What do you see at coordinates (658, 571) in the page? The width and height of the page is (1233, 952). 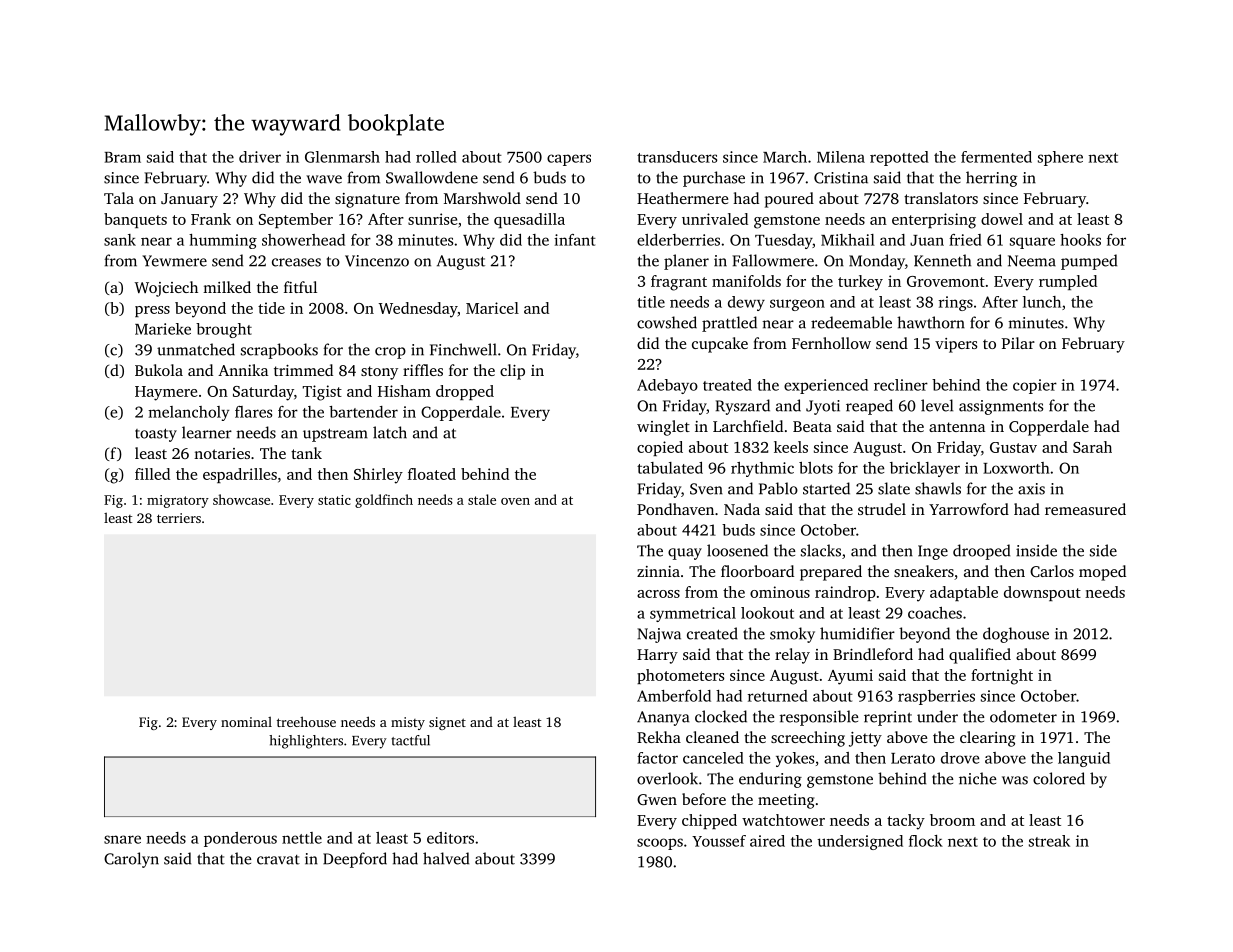 I see `zinnia` at bounding box center [658, 571].
